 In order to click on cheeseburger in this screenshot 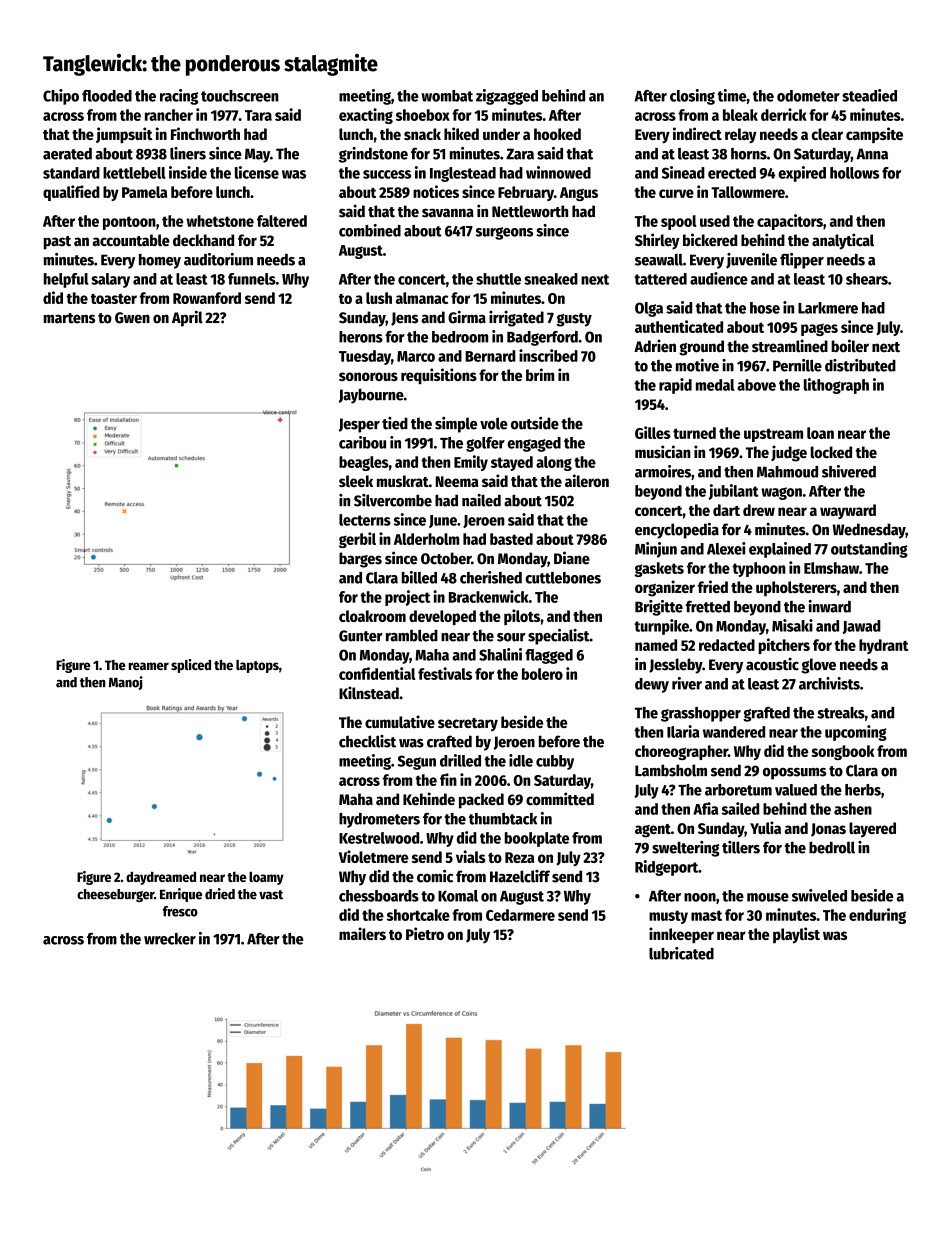, I will do `click(115, 895)`.
